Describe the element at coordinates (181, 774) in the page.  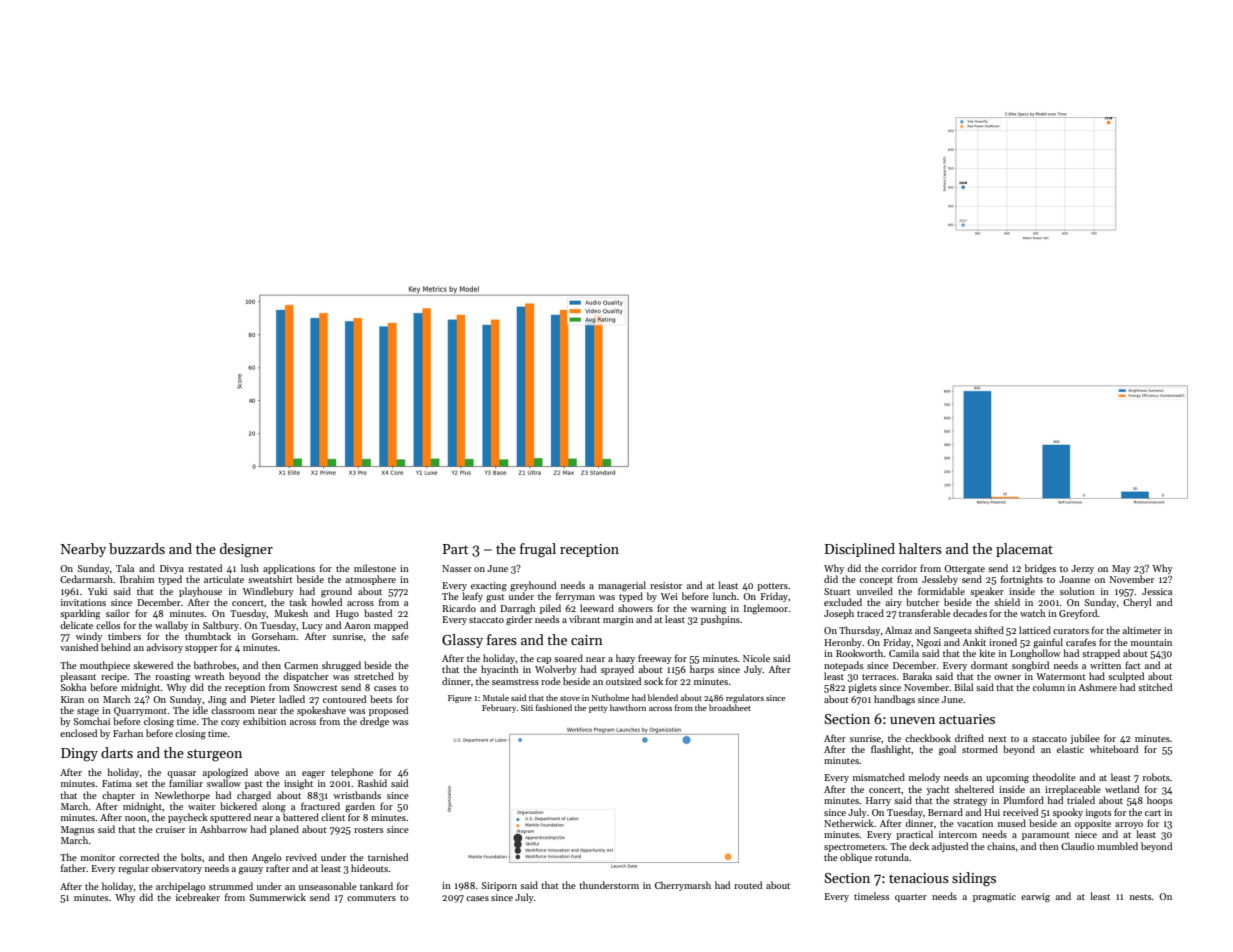
I see `quasar` at that location.
